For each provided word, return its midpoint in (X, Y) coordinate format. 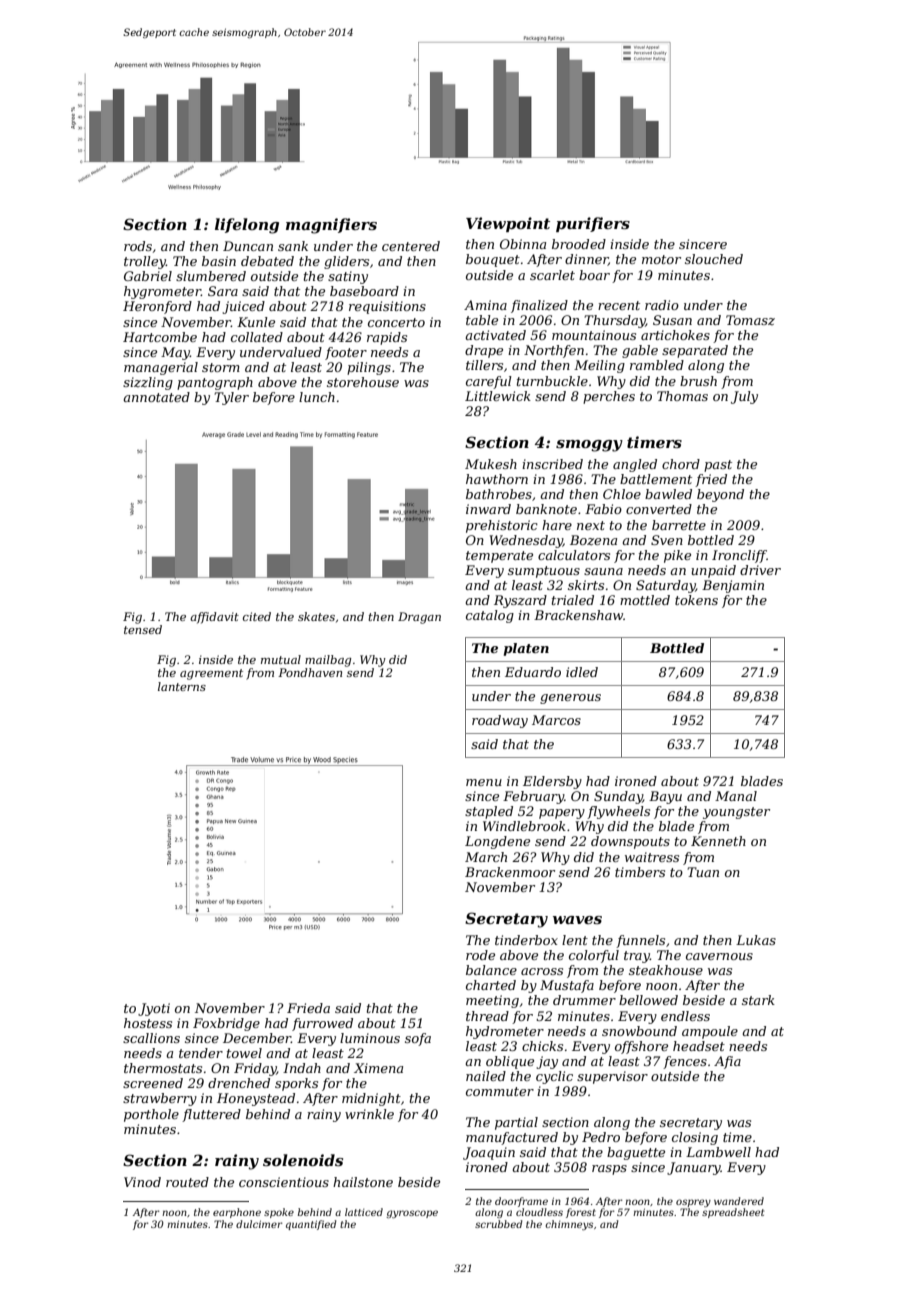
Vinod (142, 1182)
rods (138, 246)
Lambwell (718, 1152)
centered (411, 246)
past (718, 466)
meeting (492, 1001)
